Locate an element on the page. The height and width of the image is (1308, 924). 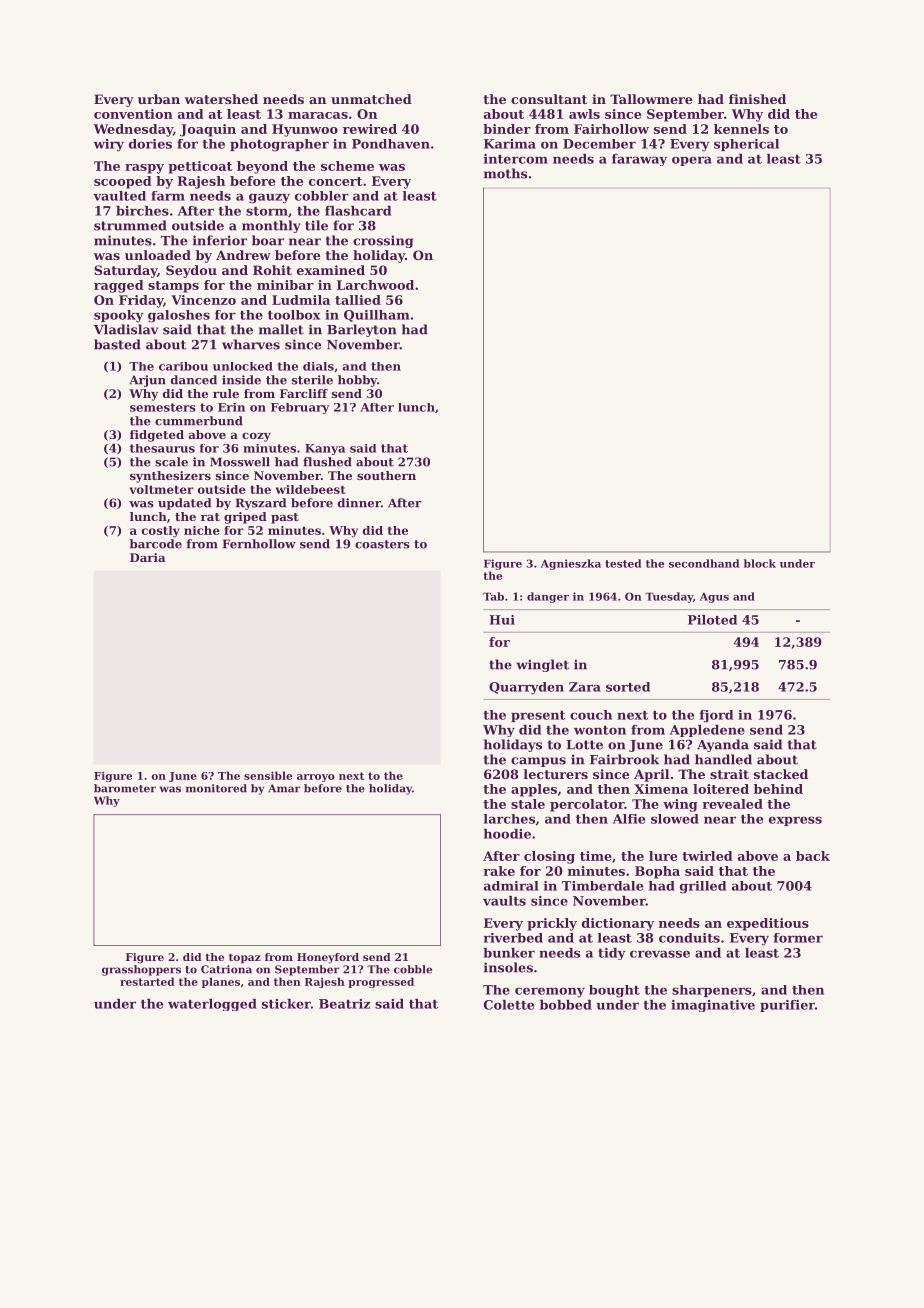
Daria is located at coordinates (148, 557).
